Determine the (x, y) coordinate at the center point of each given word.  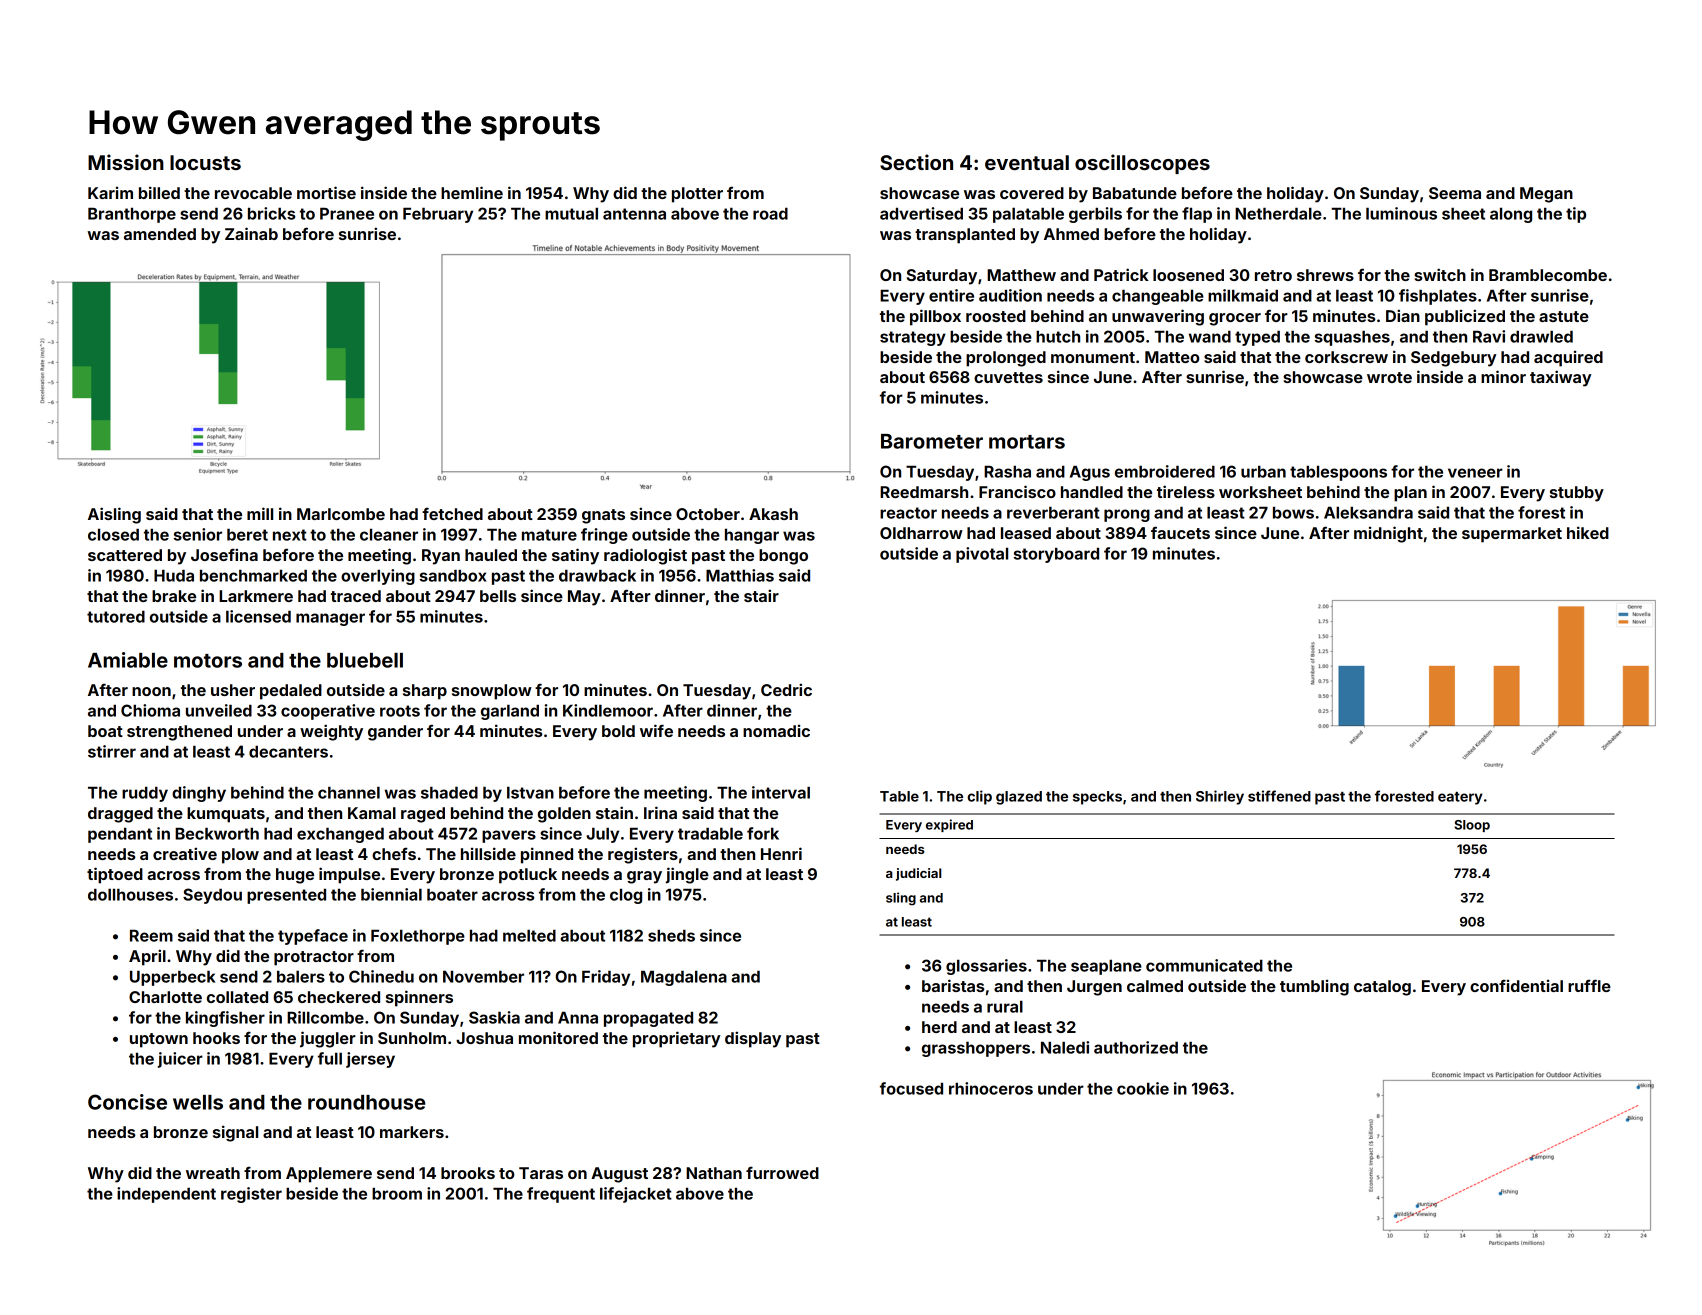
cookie (1143, 1088)
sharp (425, 692)
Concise (127, 1102)
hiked (1588, 532)
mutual (571, 214)
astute (1564, 316)
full (330, 1058)
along (1511, 215)
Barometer (932, 441)
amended (160, 234)
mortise (326, 192)
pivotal (982, 555)
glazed (1019, 798)
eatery (1460, 798)
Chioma (150, 710)
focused (911, 1088)
